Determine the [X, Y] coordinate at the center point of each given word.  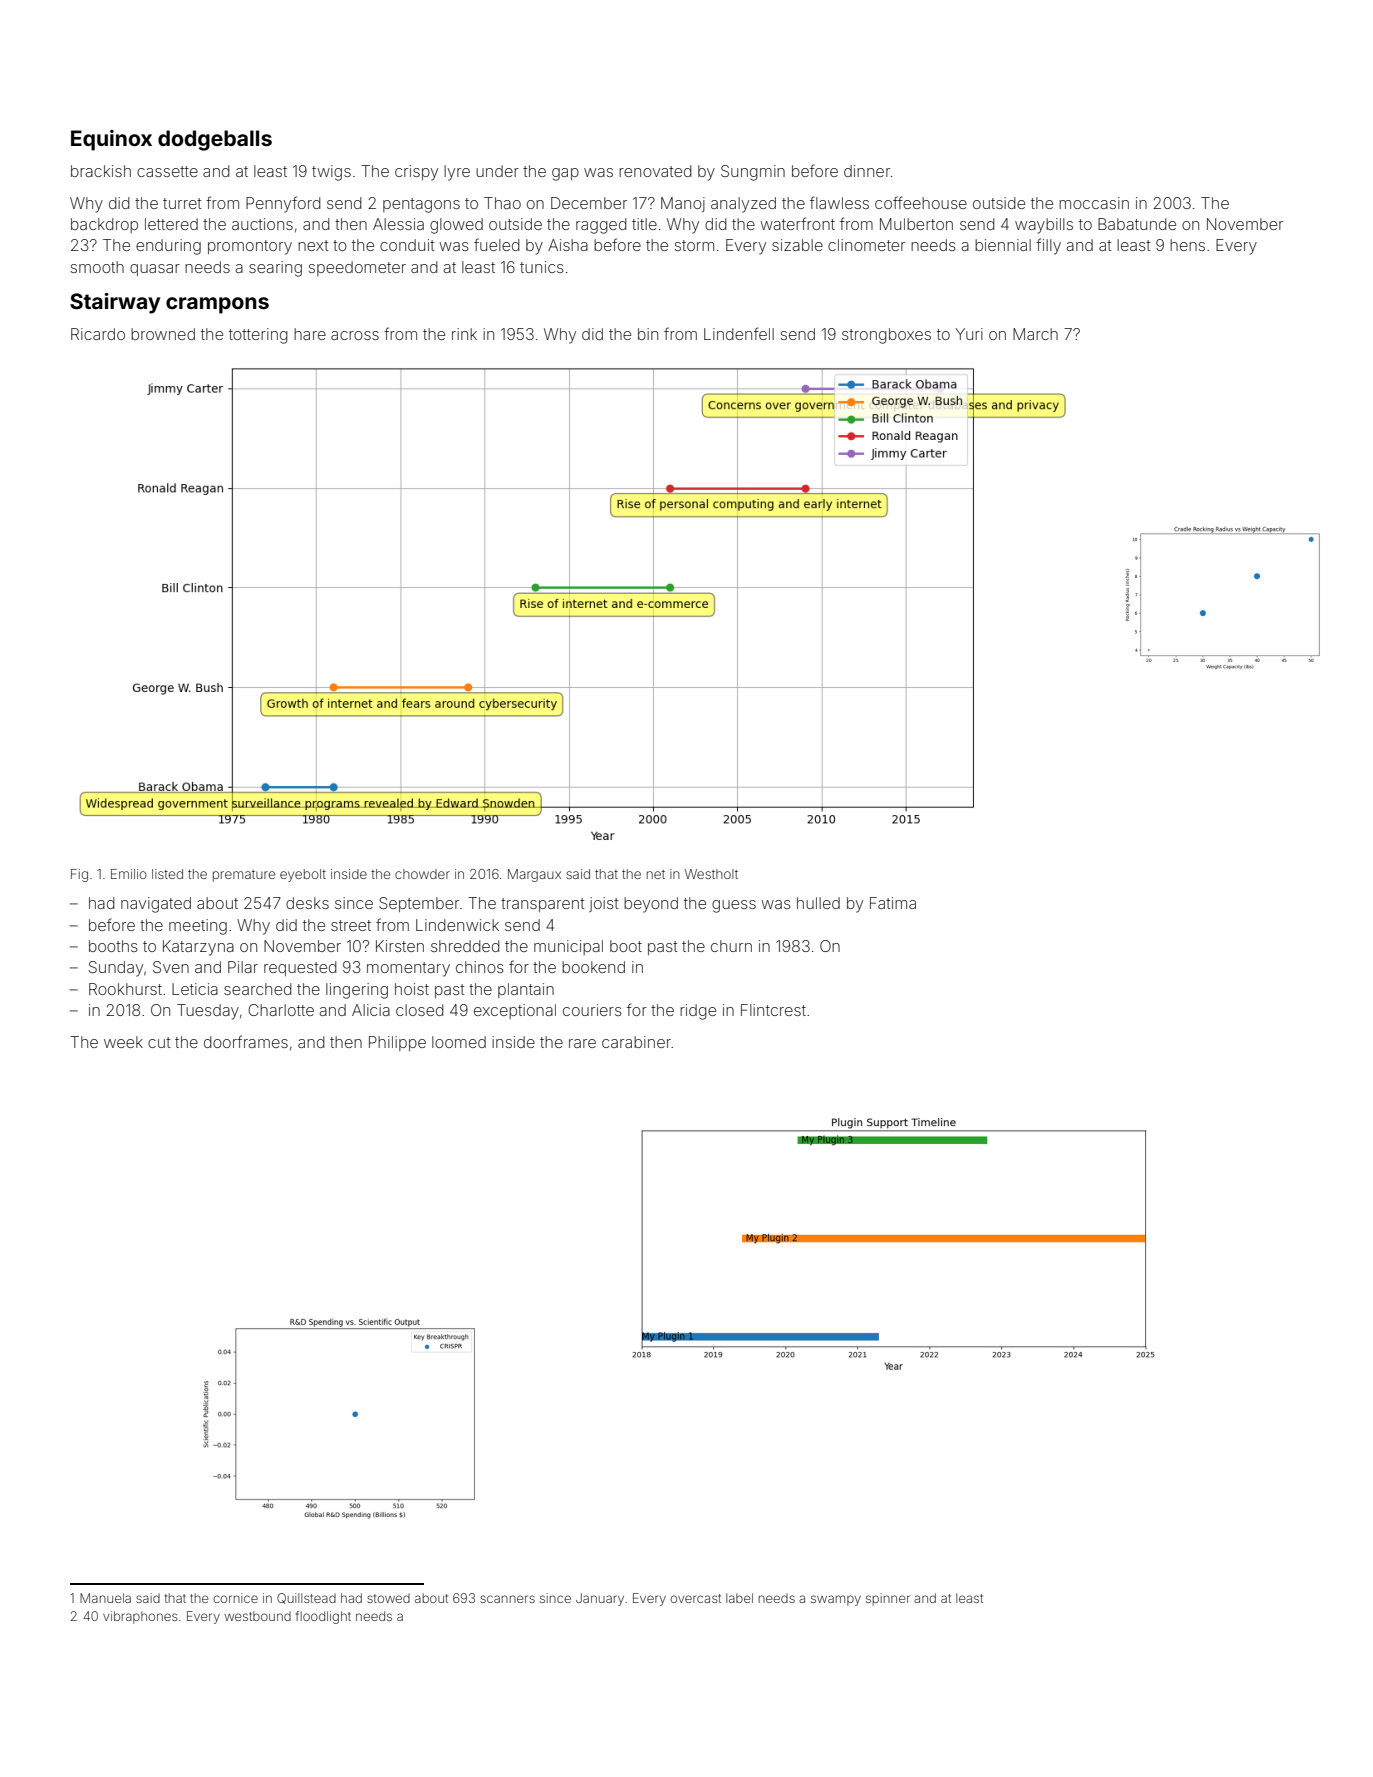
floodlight [323, 1617]
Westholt [711, 874]
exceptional [515, 1011]
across [355, 335]
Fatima [893, 903]
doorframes [246, 1041]
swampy [836, 1600]
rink [464, 334]
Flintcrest [773, 1010]
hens [1187, 245]
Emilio [129, 874]
